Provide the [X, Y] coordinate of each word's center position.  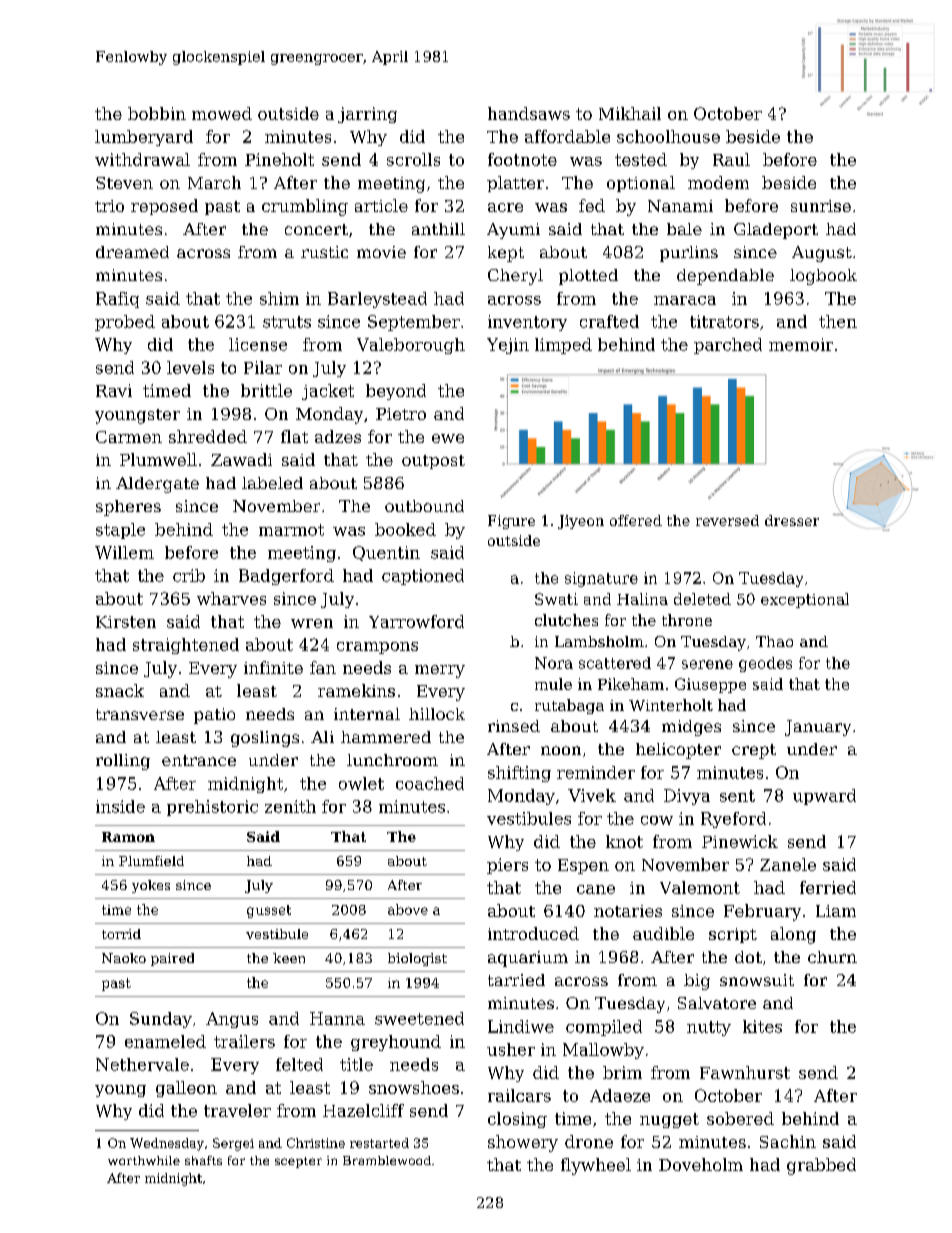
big [697, 982]
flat [294, 436]
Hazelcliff [363, 1110]
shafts [203, 1160]
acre [505, 207]
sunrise [821, 206]
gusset [269, 911]
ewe [448, 438]
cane [596, 889]
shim [279, 298]
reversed [727, 520]
